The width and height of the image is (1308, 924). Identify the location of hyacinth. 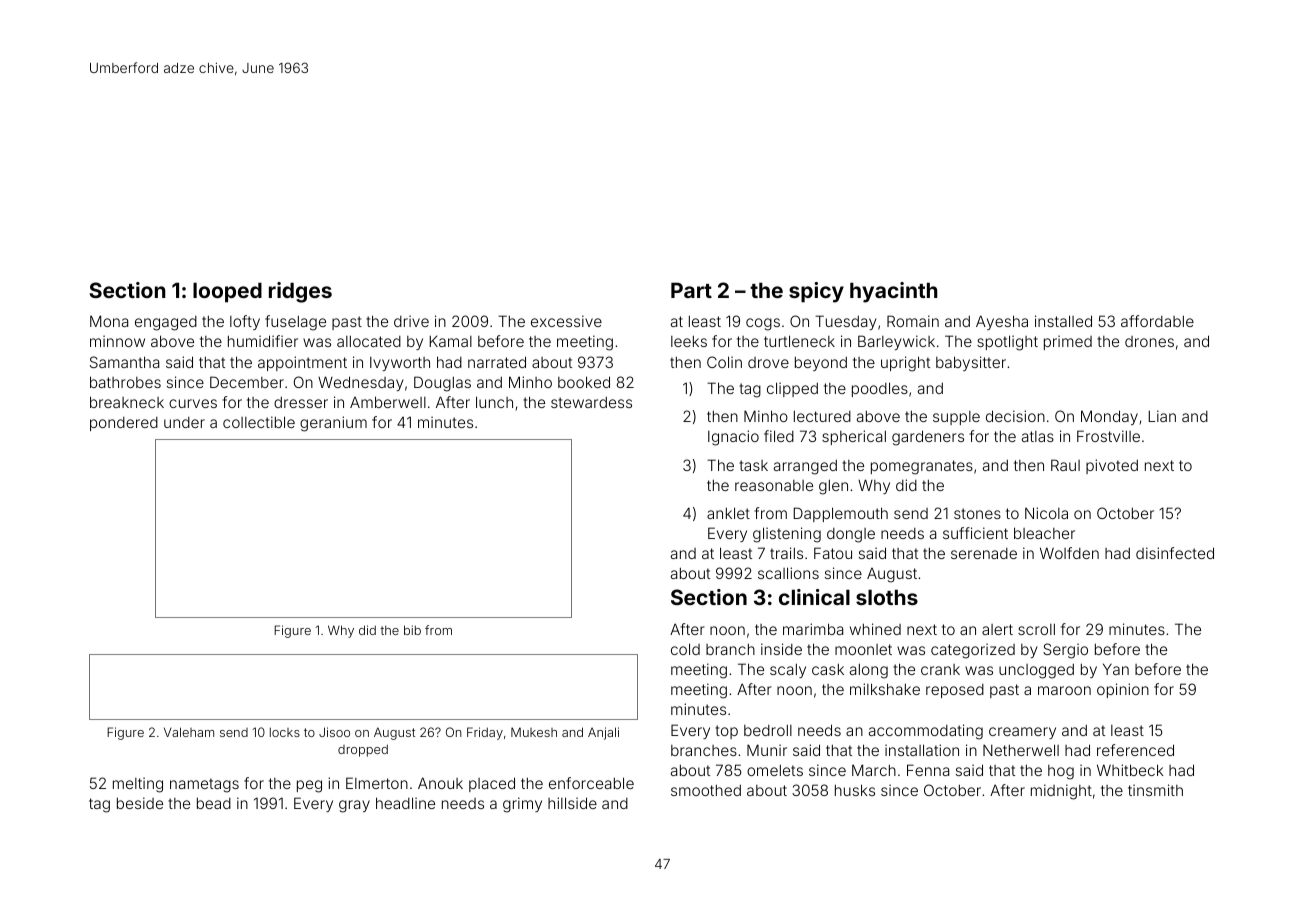
(894, 292).
